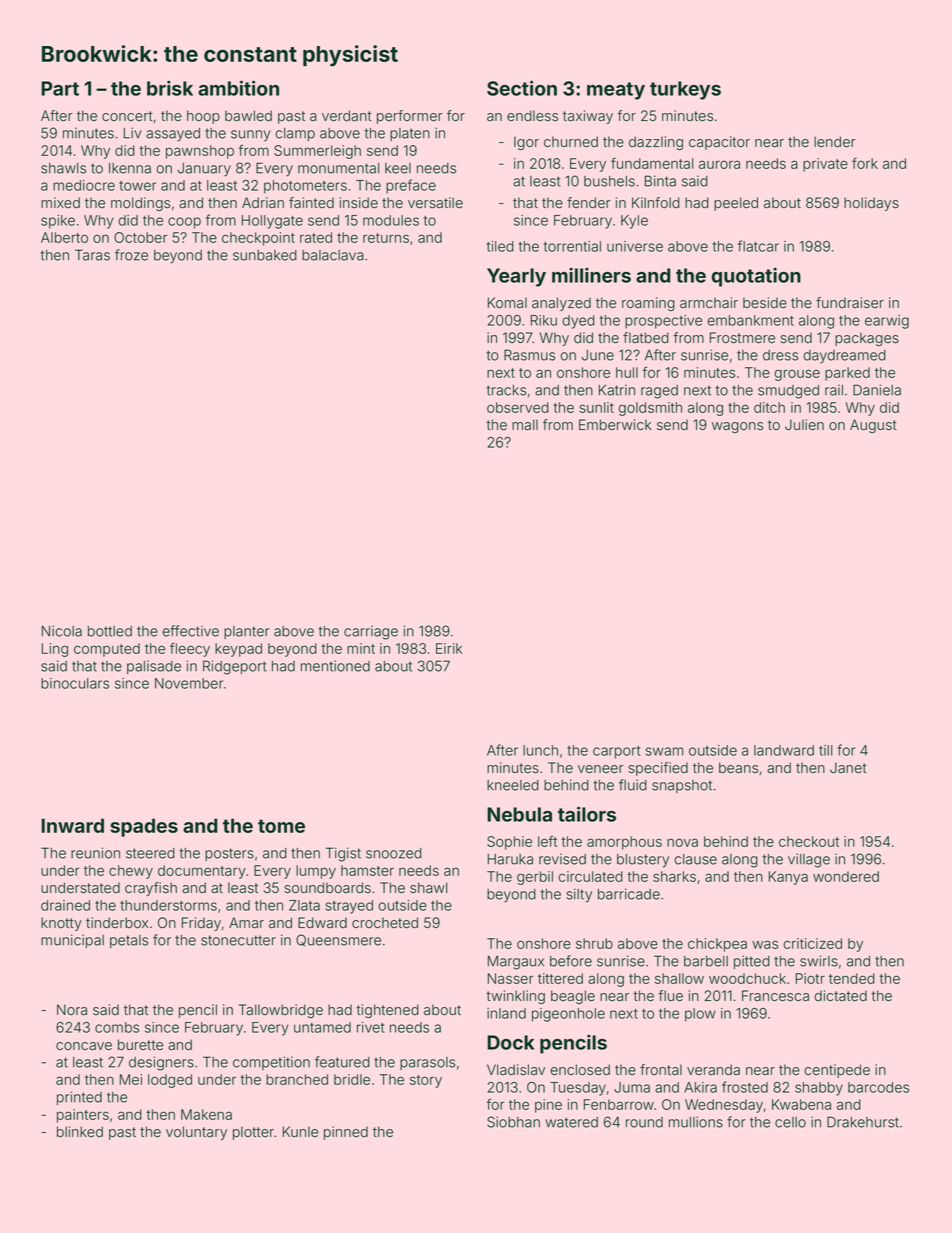  Describe the element at coordinates (271, 1063) in the image. I see `competition` at that location.
